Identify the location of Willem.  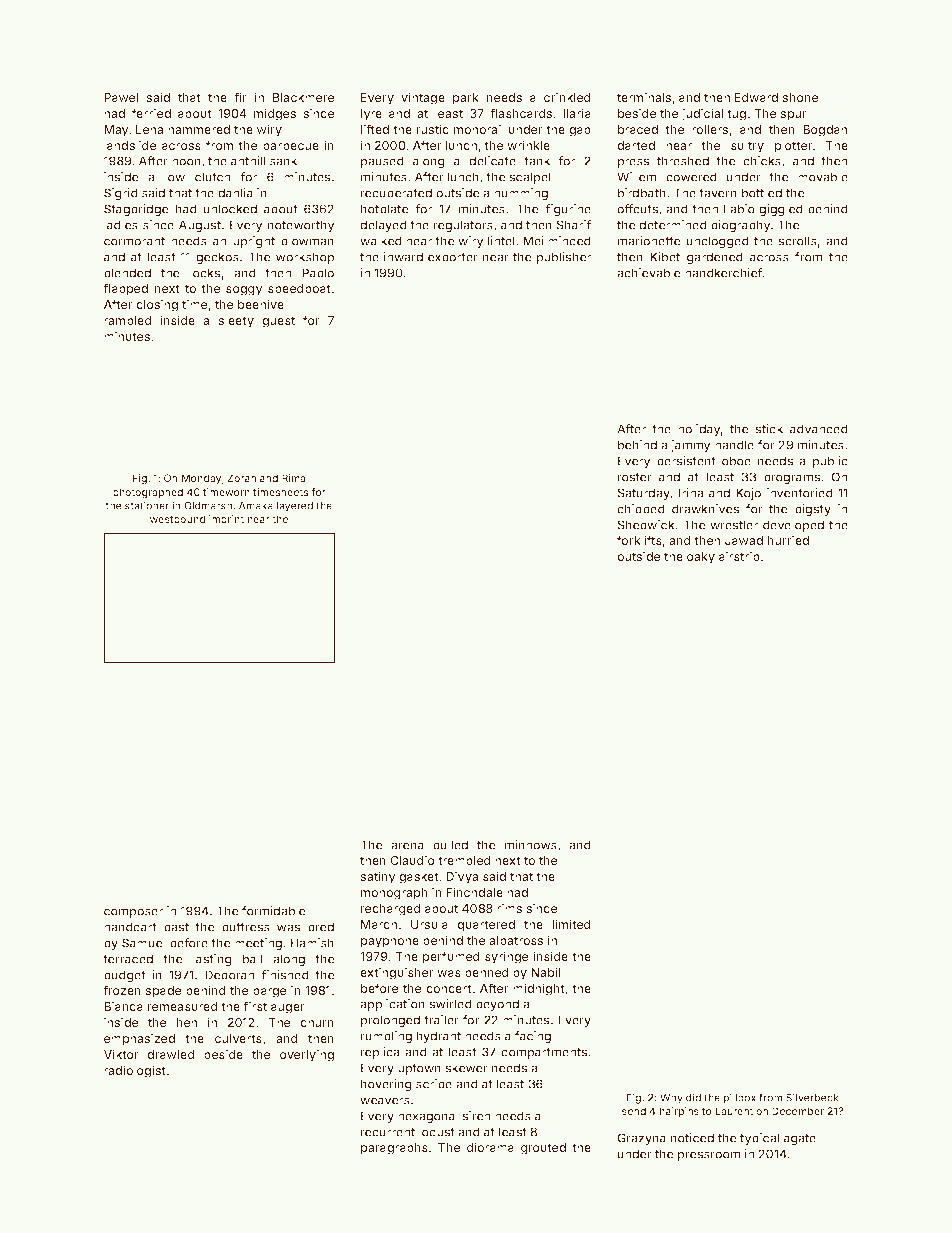
(636, 177).
